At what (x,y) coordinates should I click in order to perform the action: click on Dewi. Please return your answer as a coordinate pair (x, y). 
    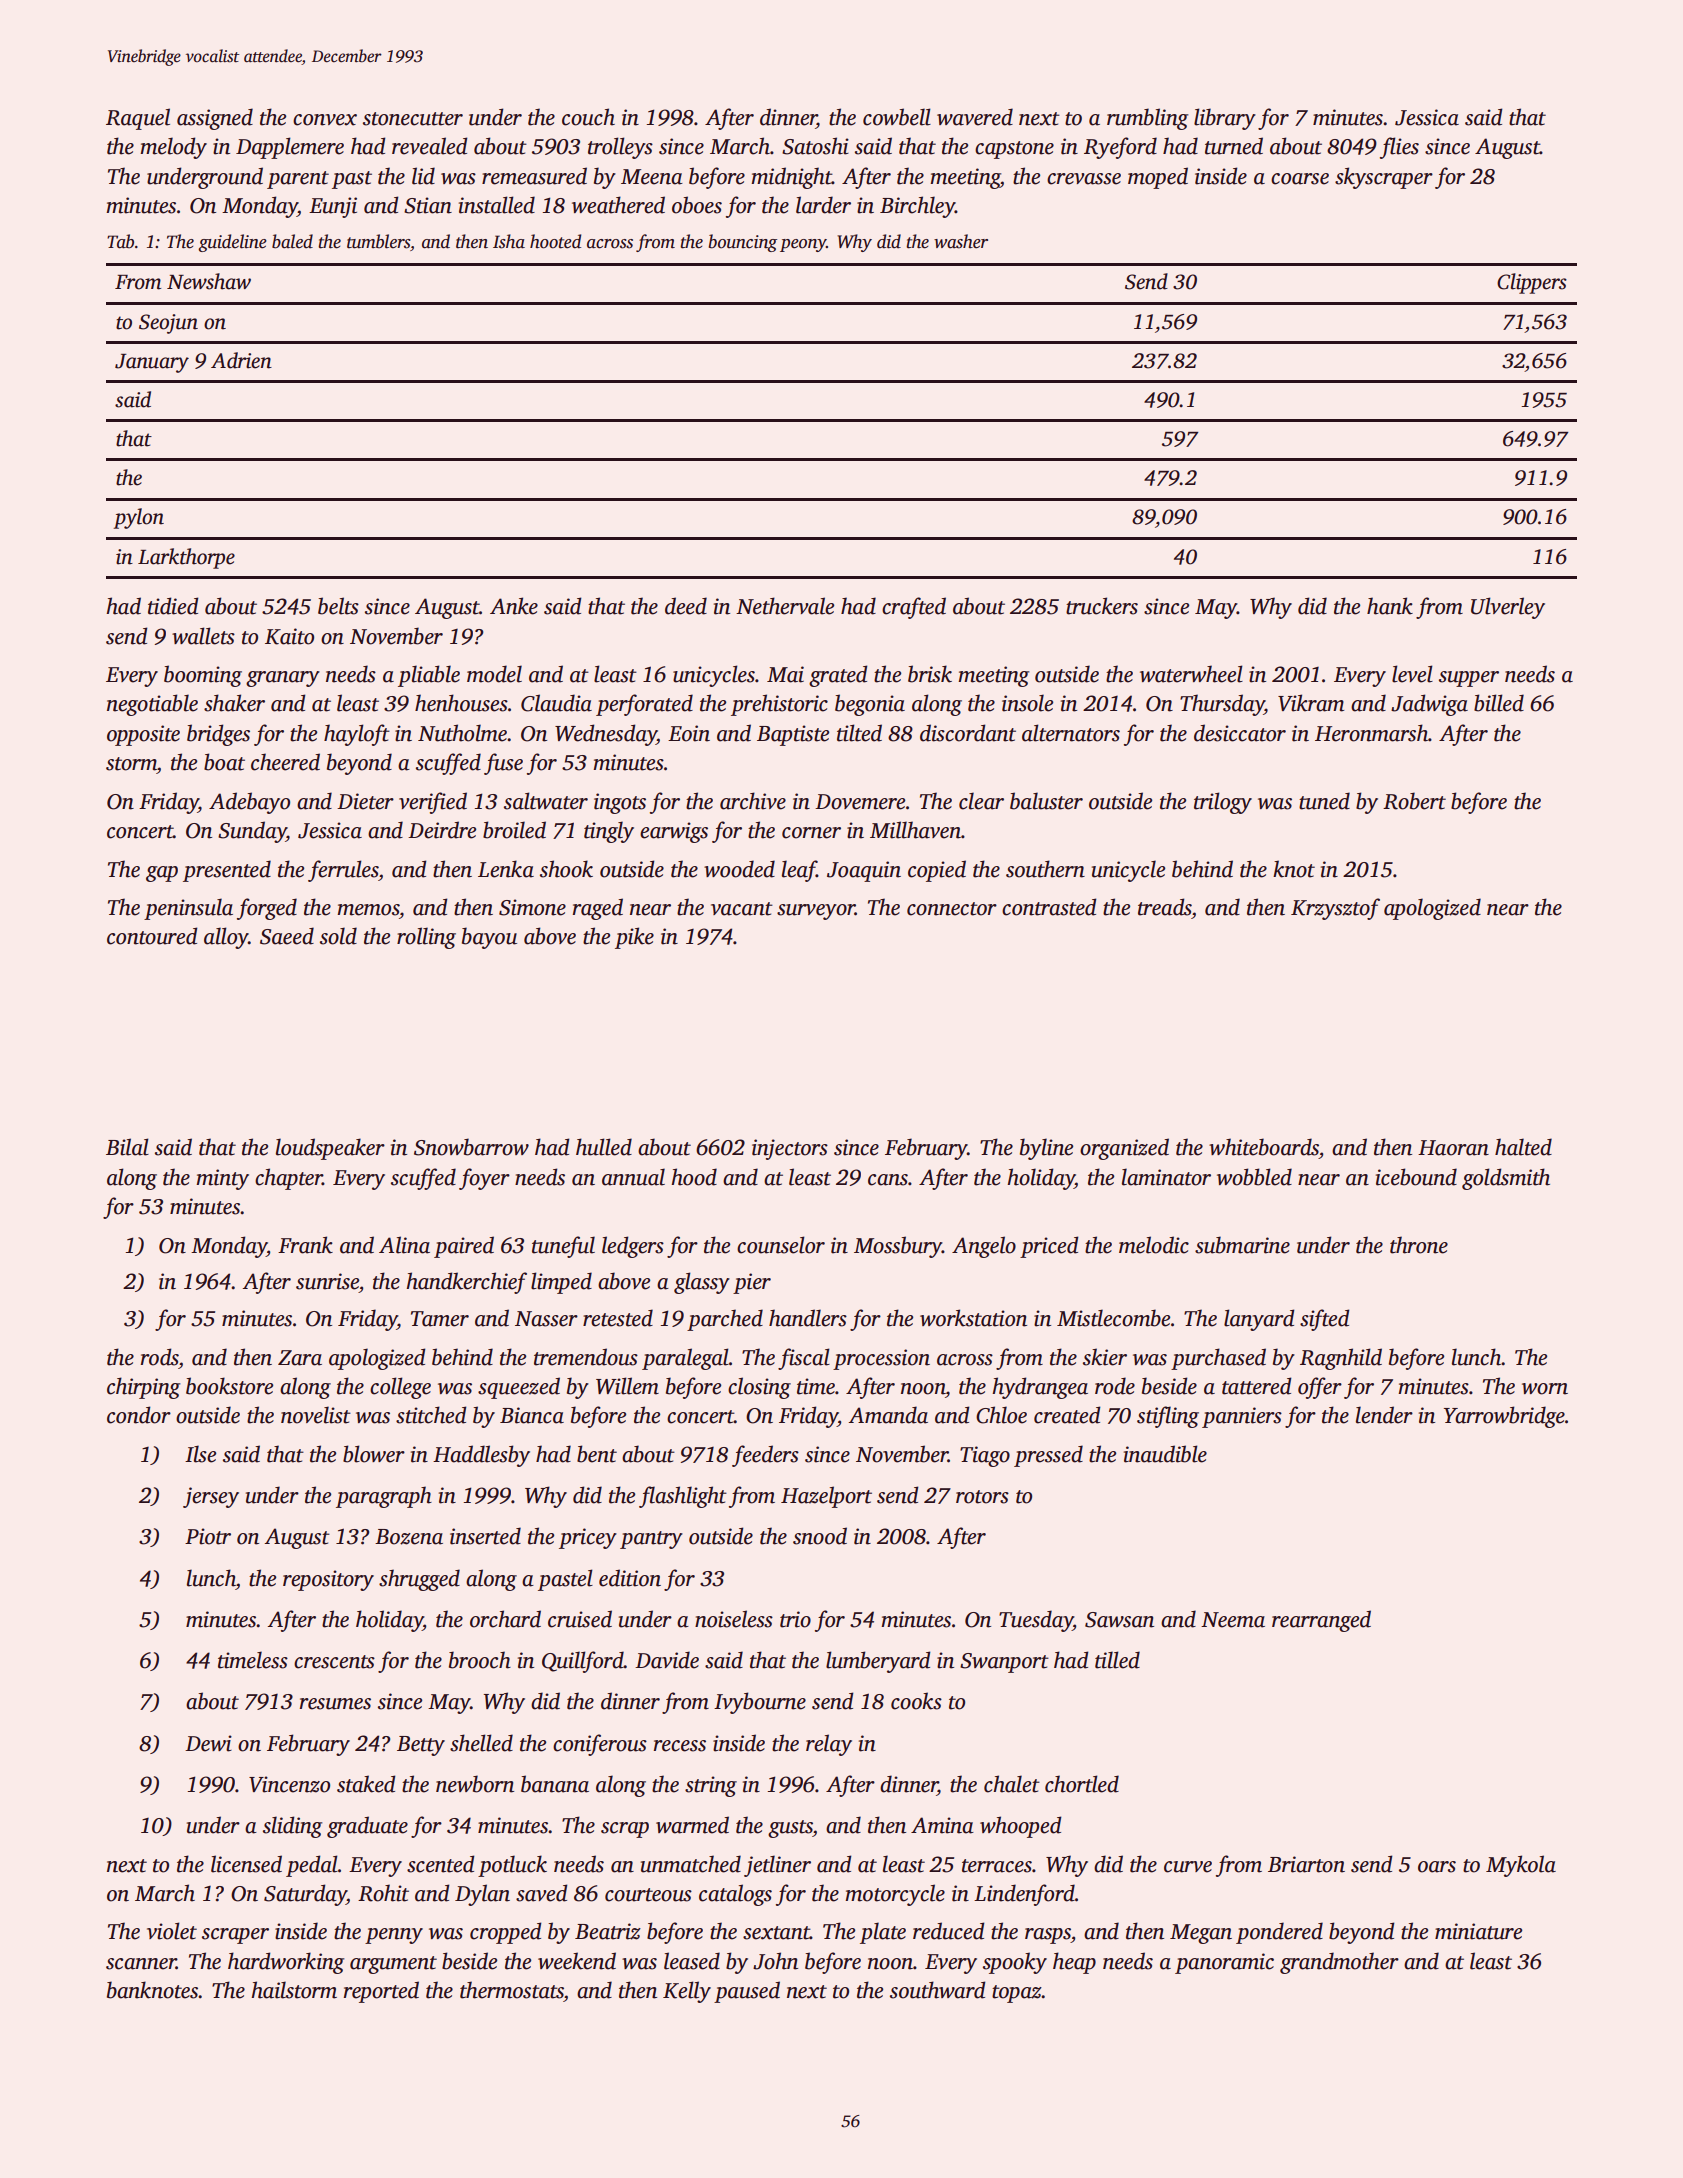
    Looking at the image, I should click on (208, 1743).
